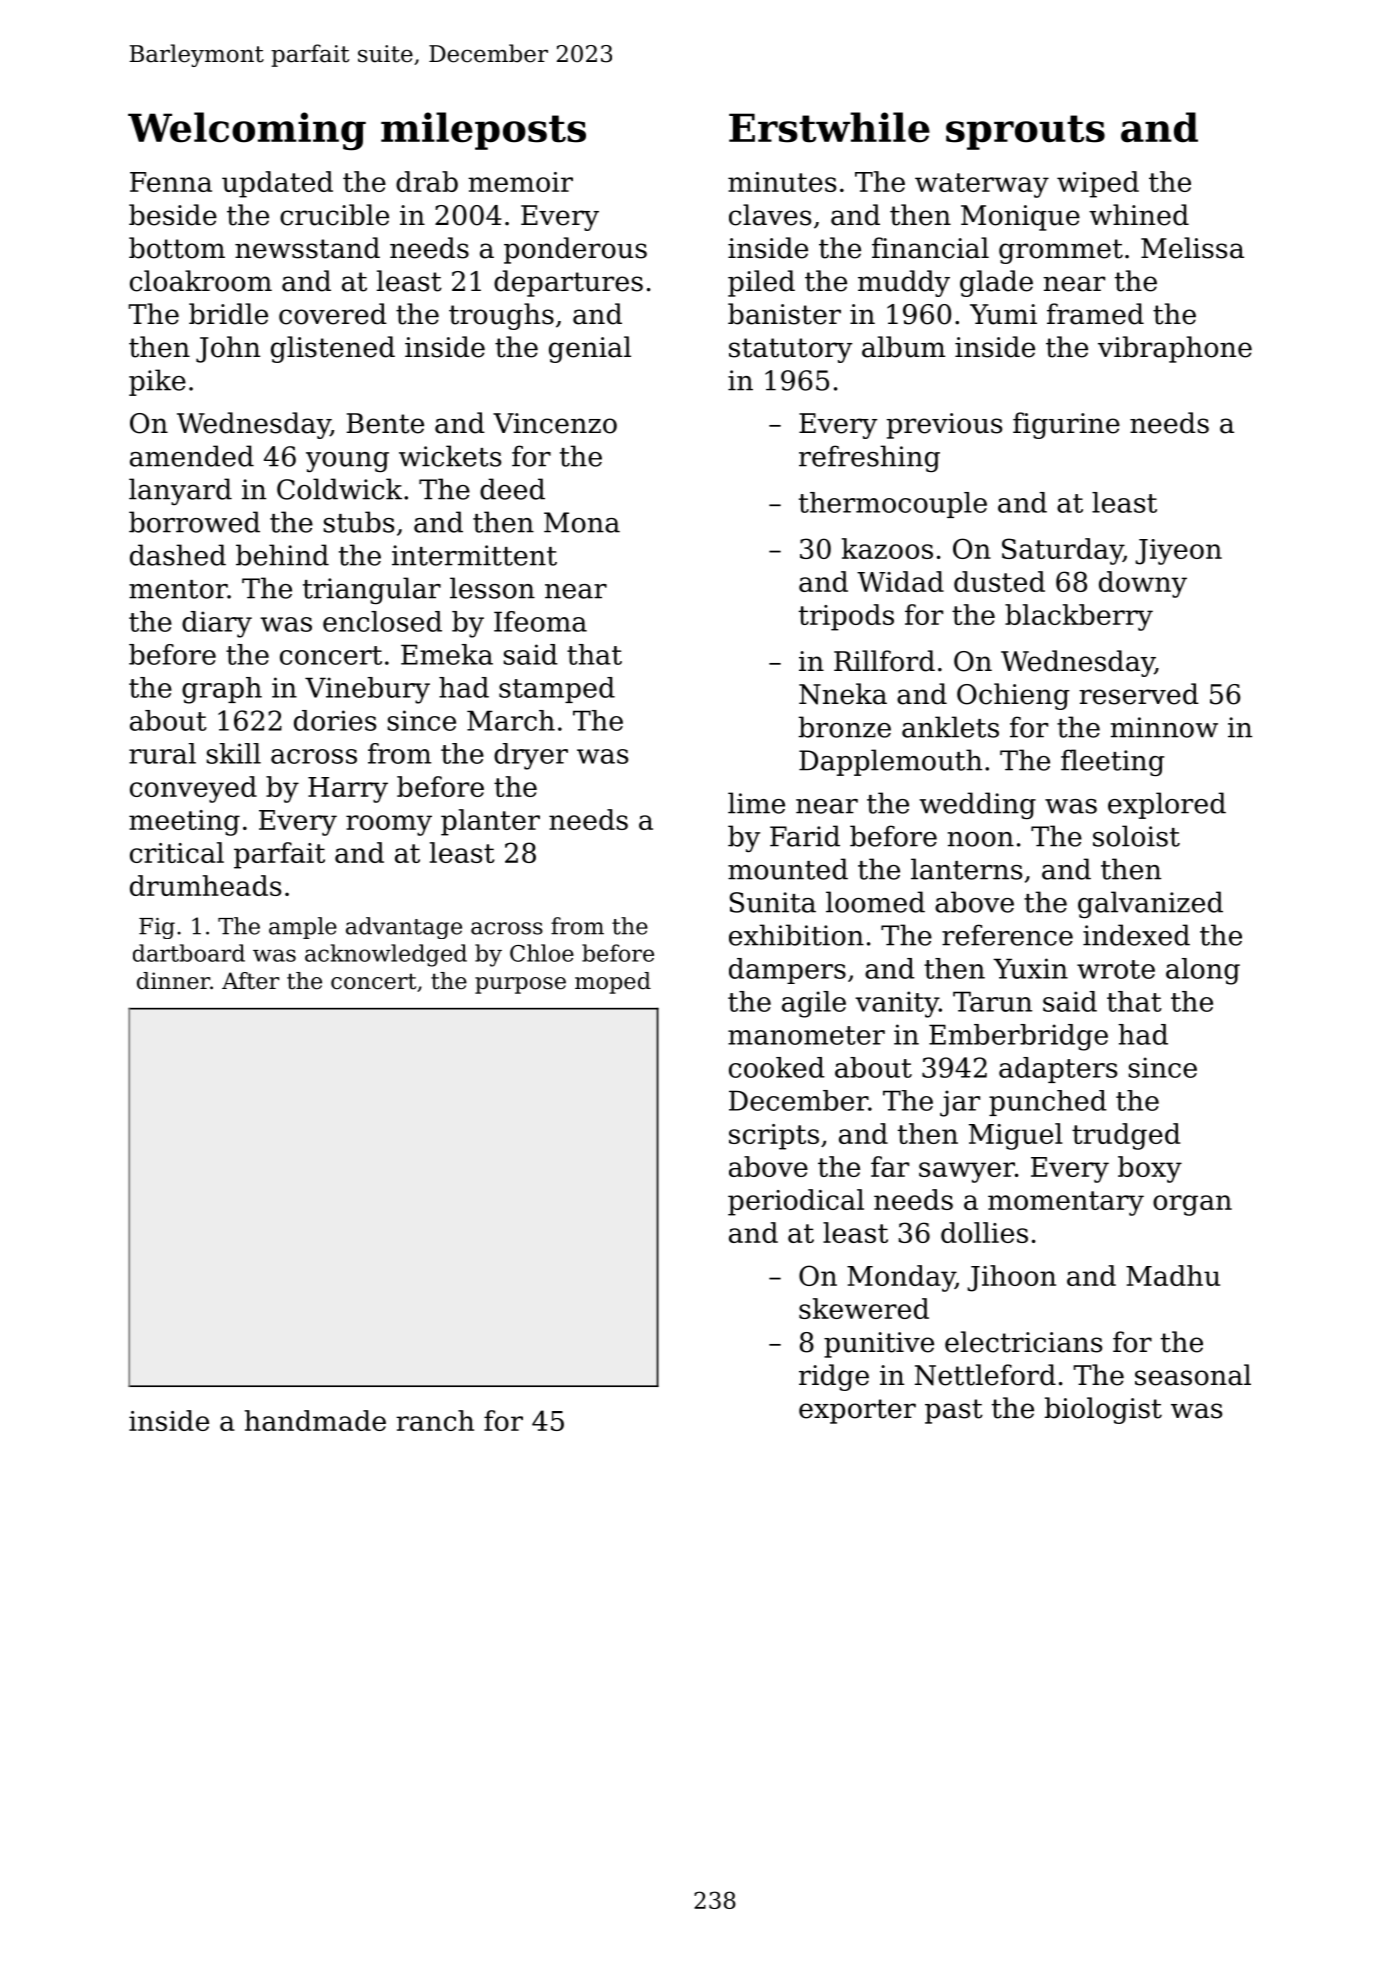 This screenshot has width=1386, height=1969. What do you see at coordinates (222, 690) in the screenshot?
I see `graph` at bounding box center [222, 690].
